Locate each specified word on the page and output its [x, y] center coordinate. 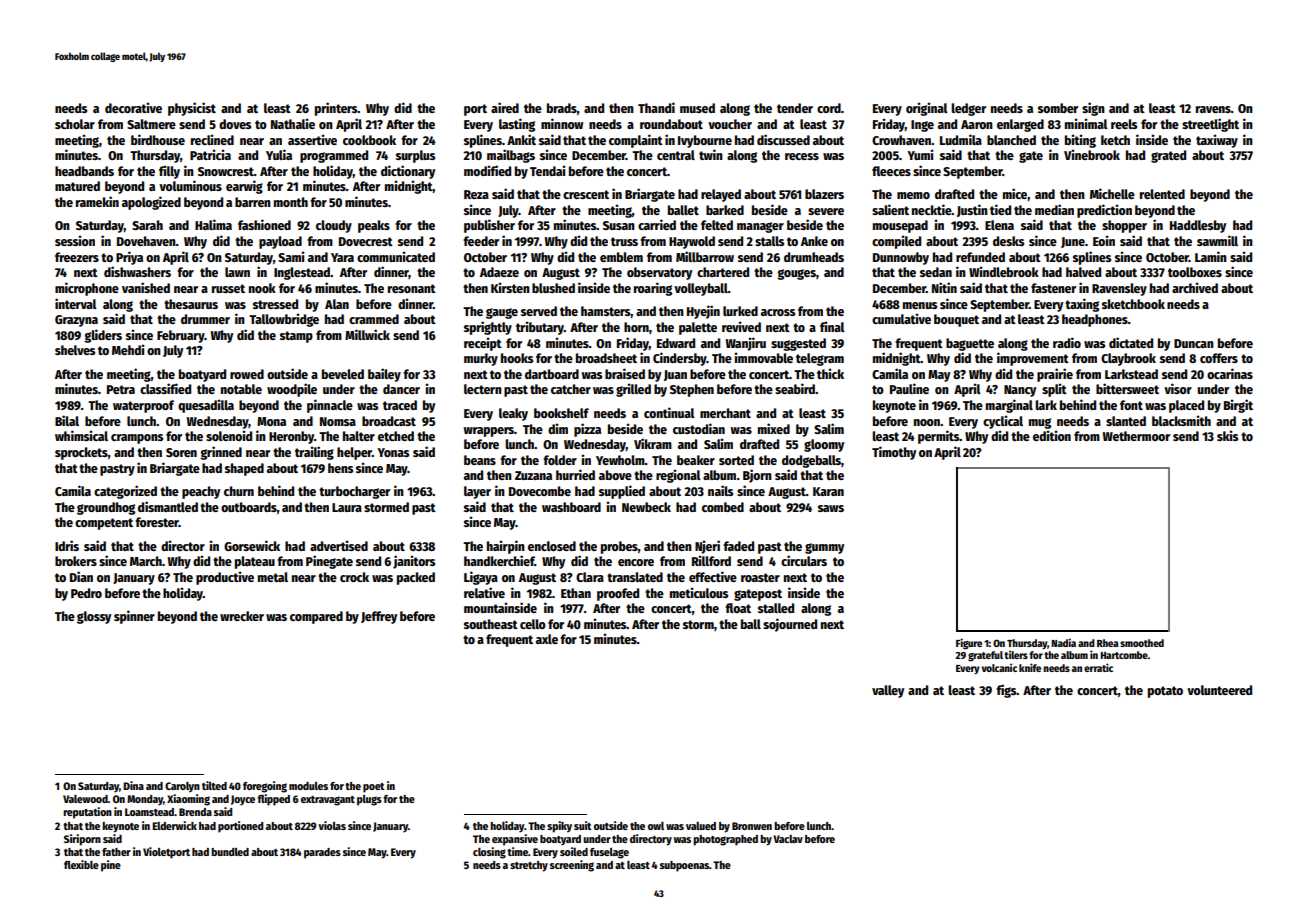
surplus [415, 156]
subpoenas [684, 866]
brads [562, 108]
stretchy [529, 866]
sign [1093, 109]
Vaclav [788, 839]
